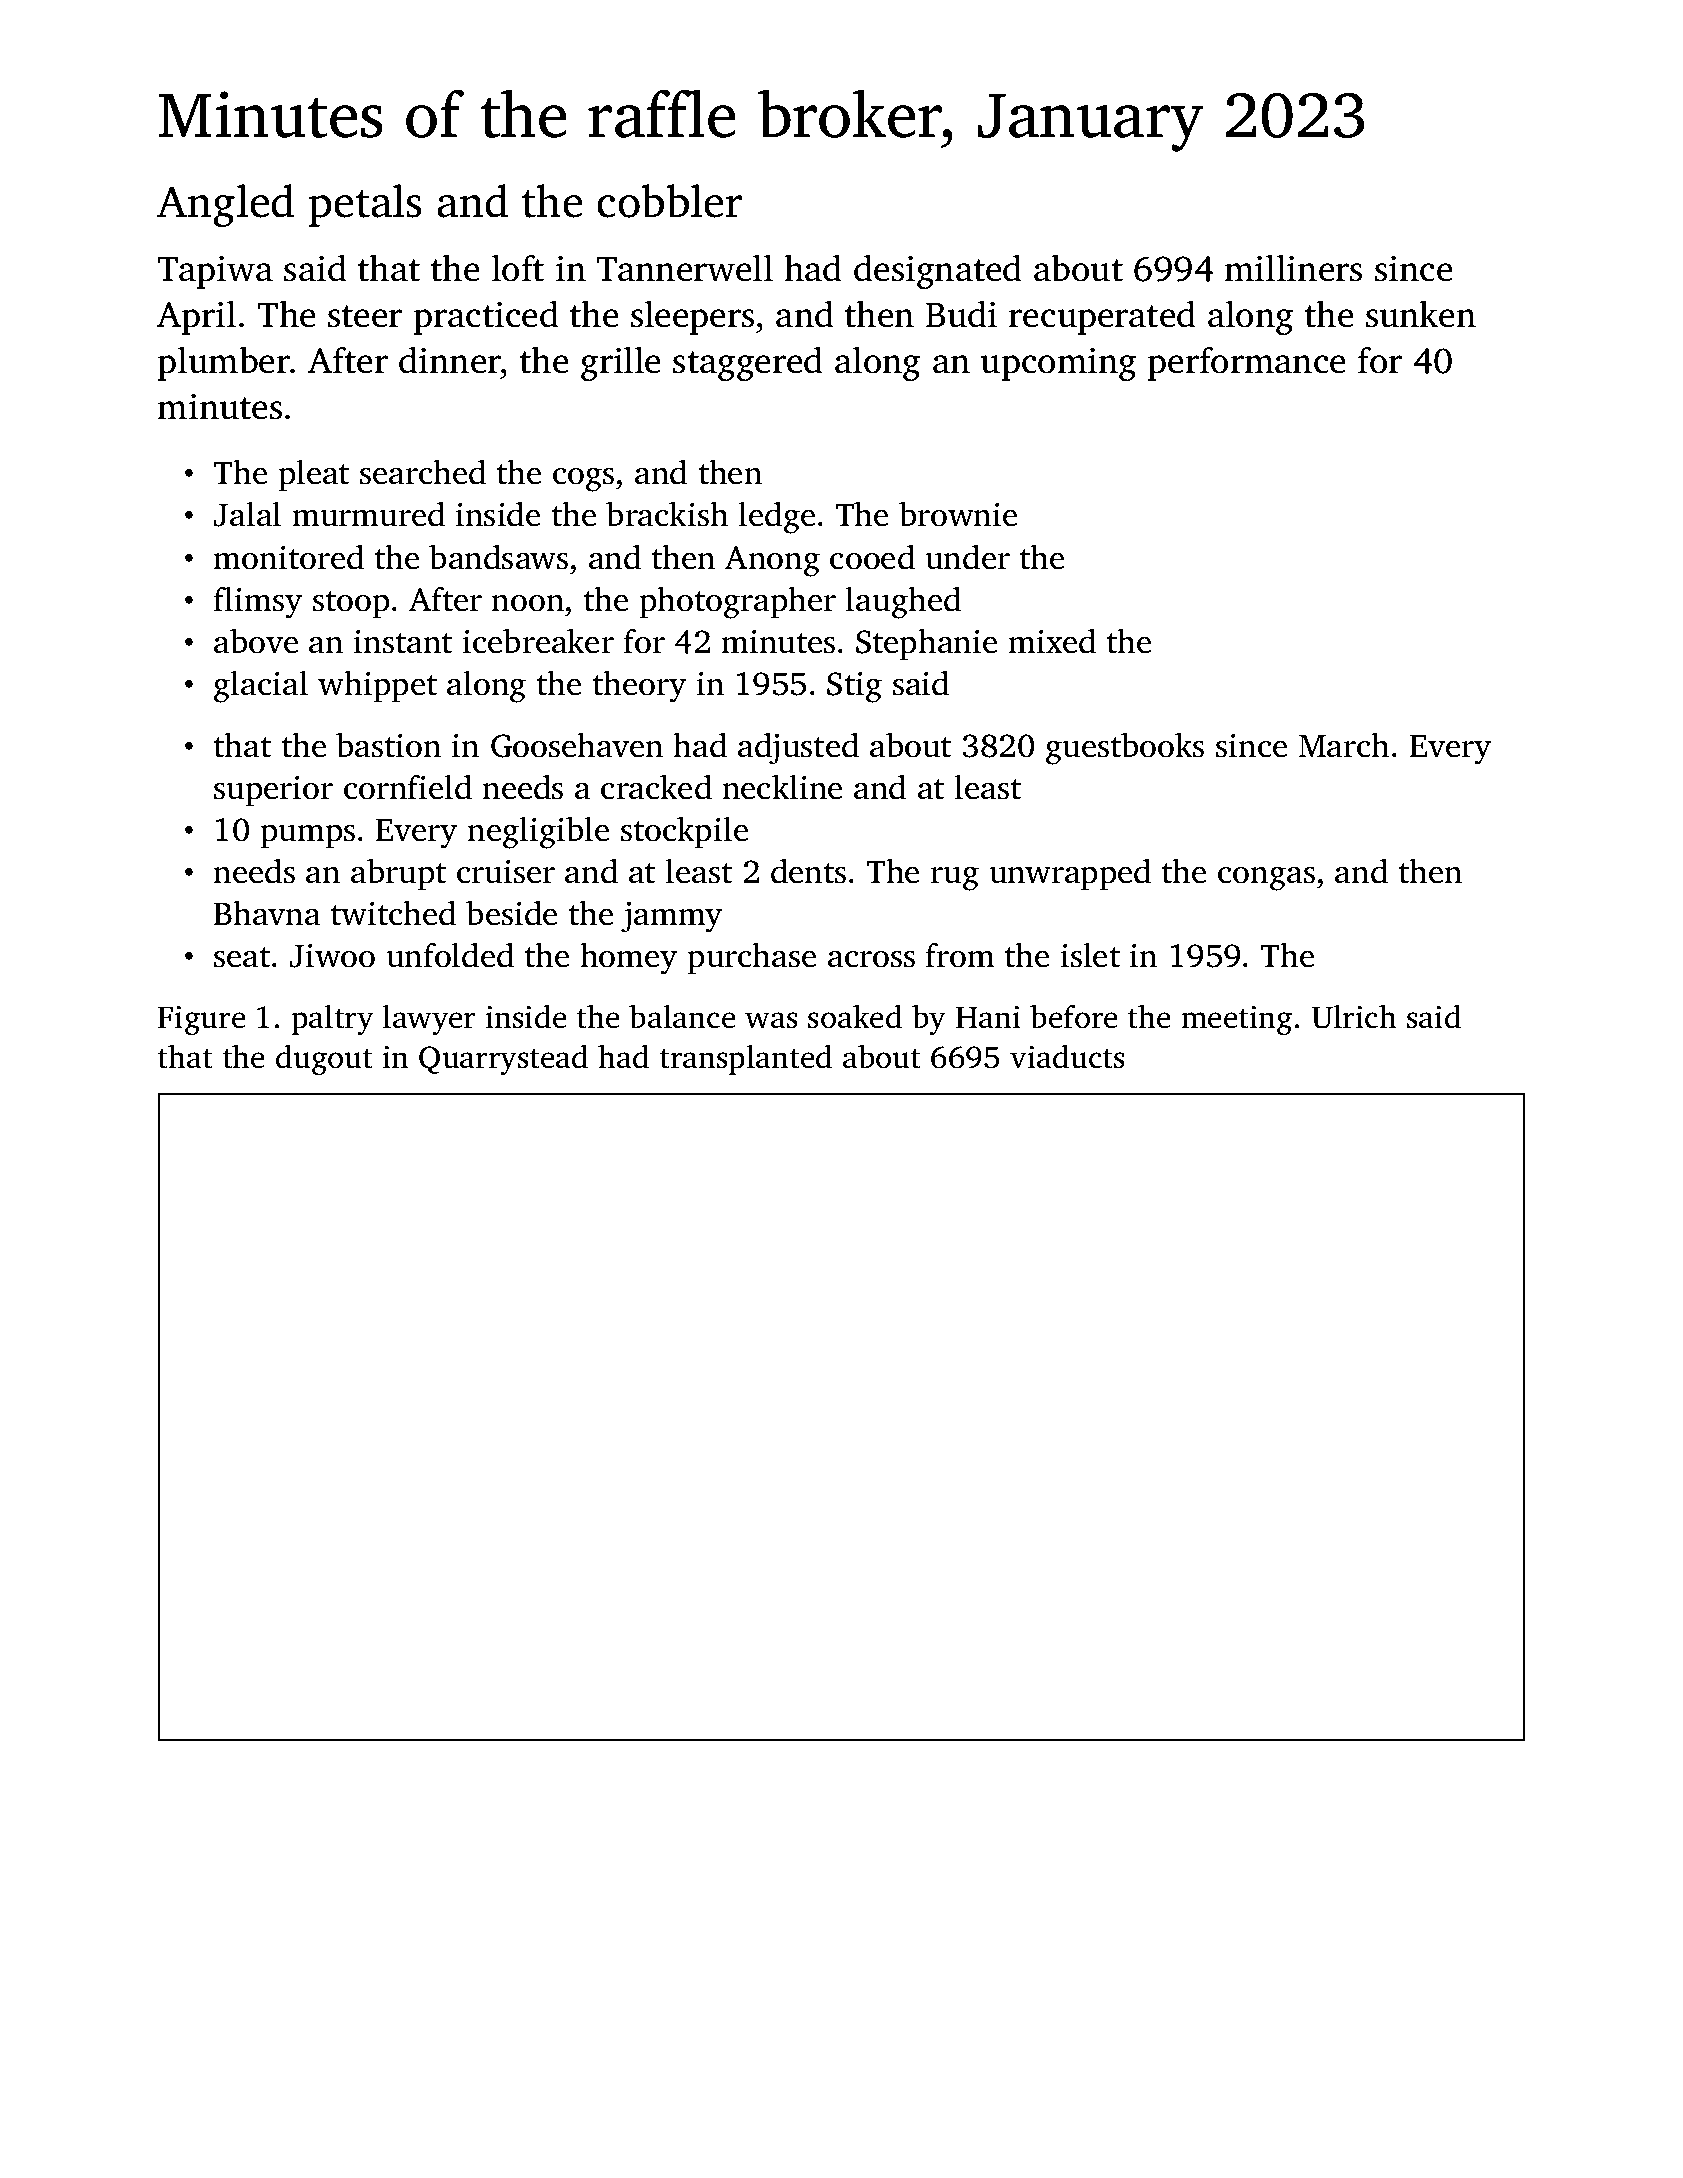 The width and height of the document is (1683, 2178). I want to click on March, so click(1344, 745).
